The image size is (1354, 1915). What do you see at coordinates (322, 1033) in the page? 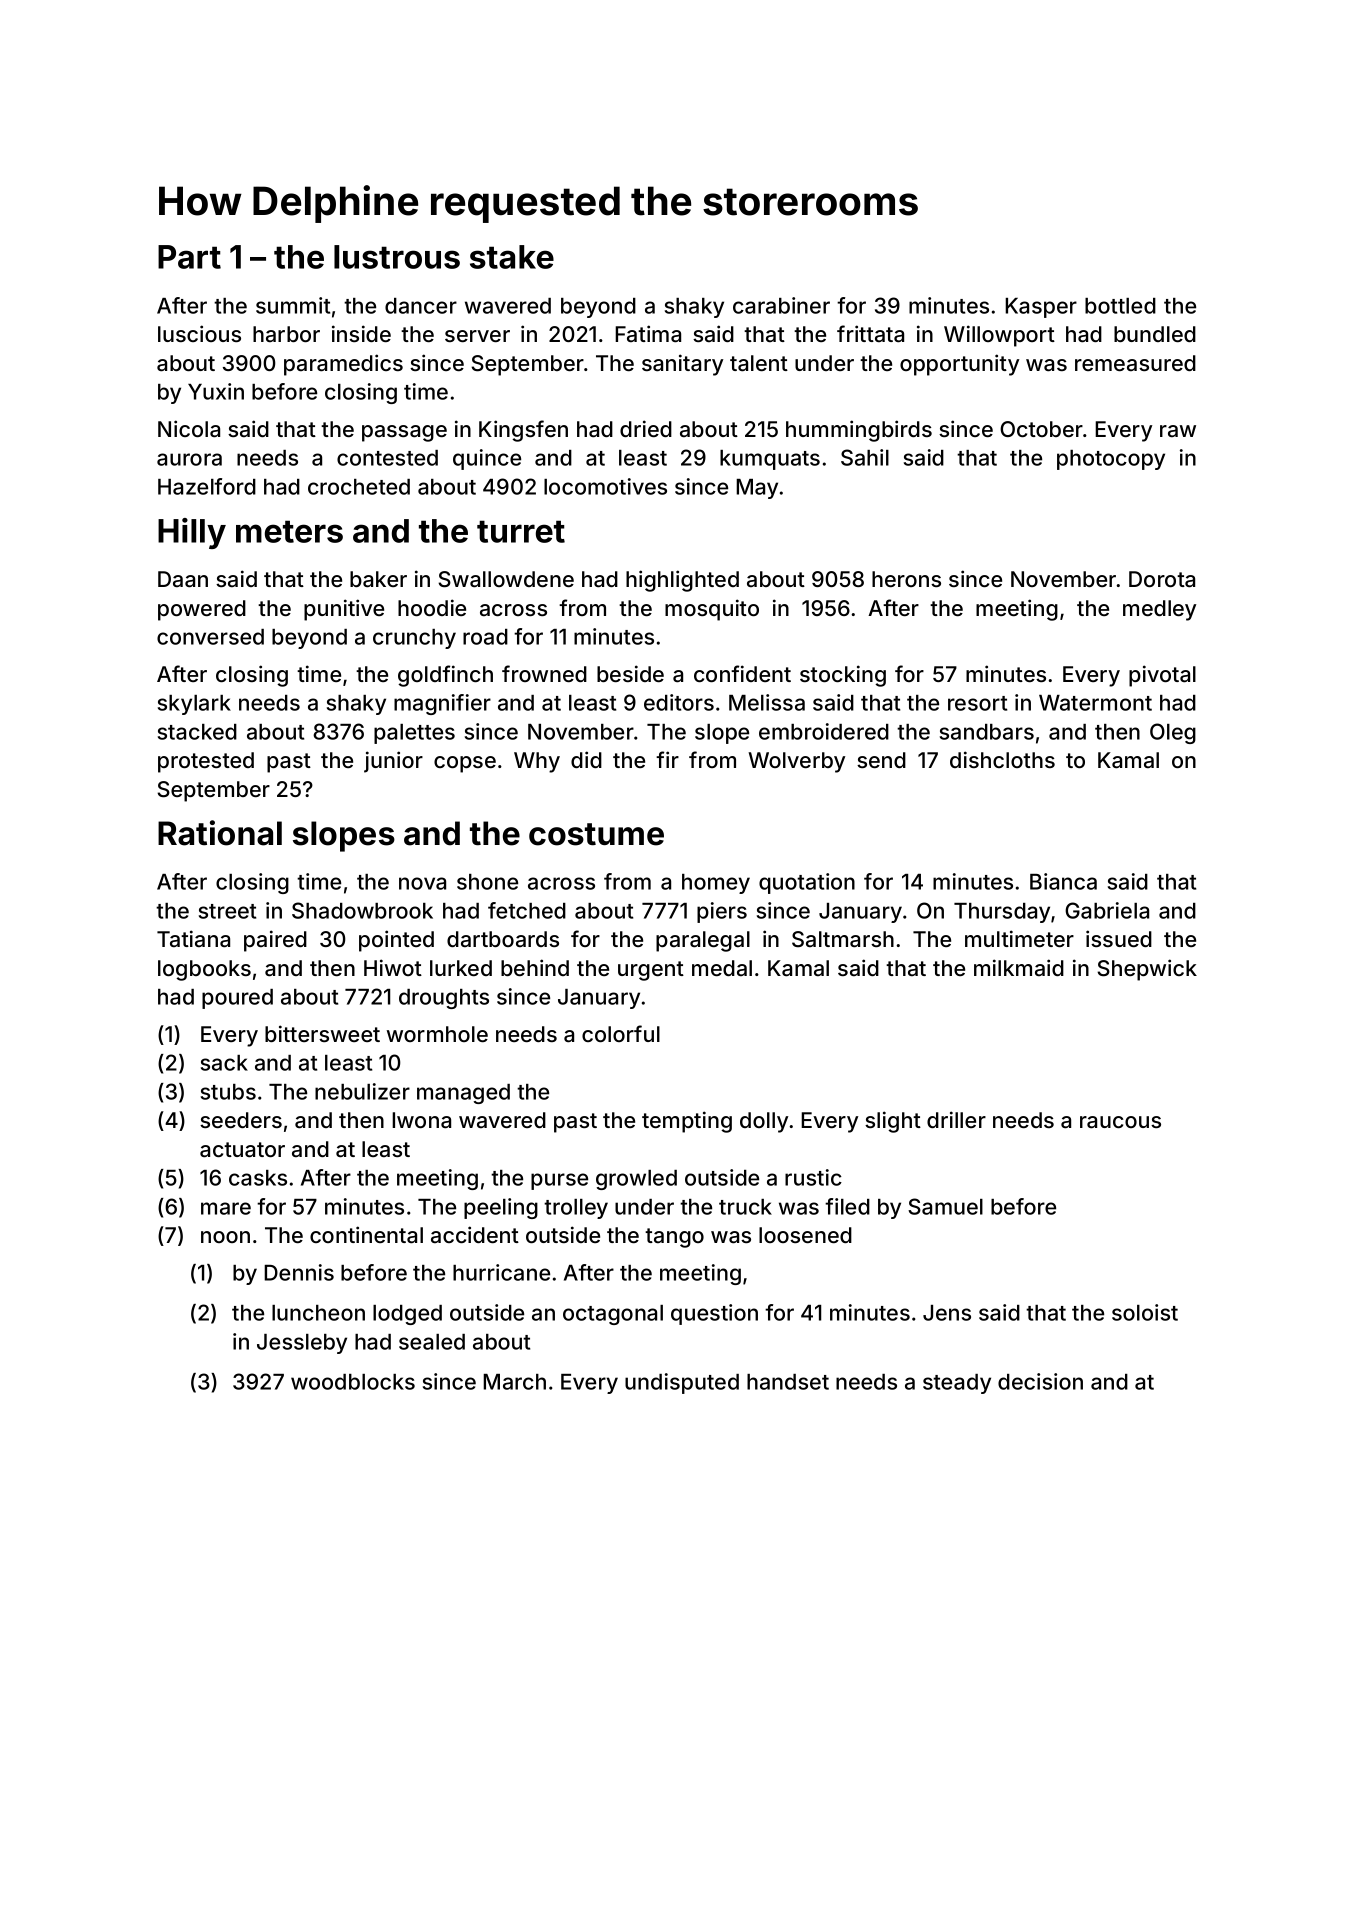
I see `bittersweet` at bounding box center [322, 1033].
